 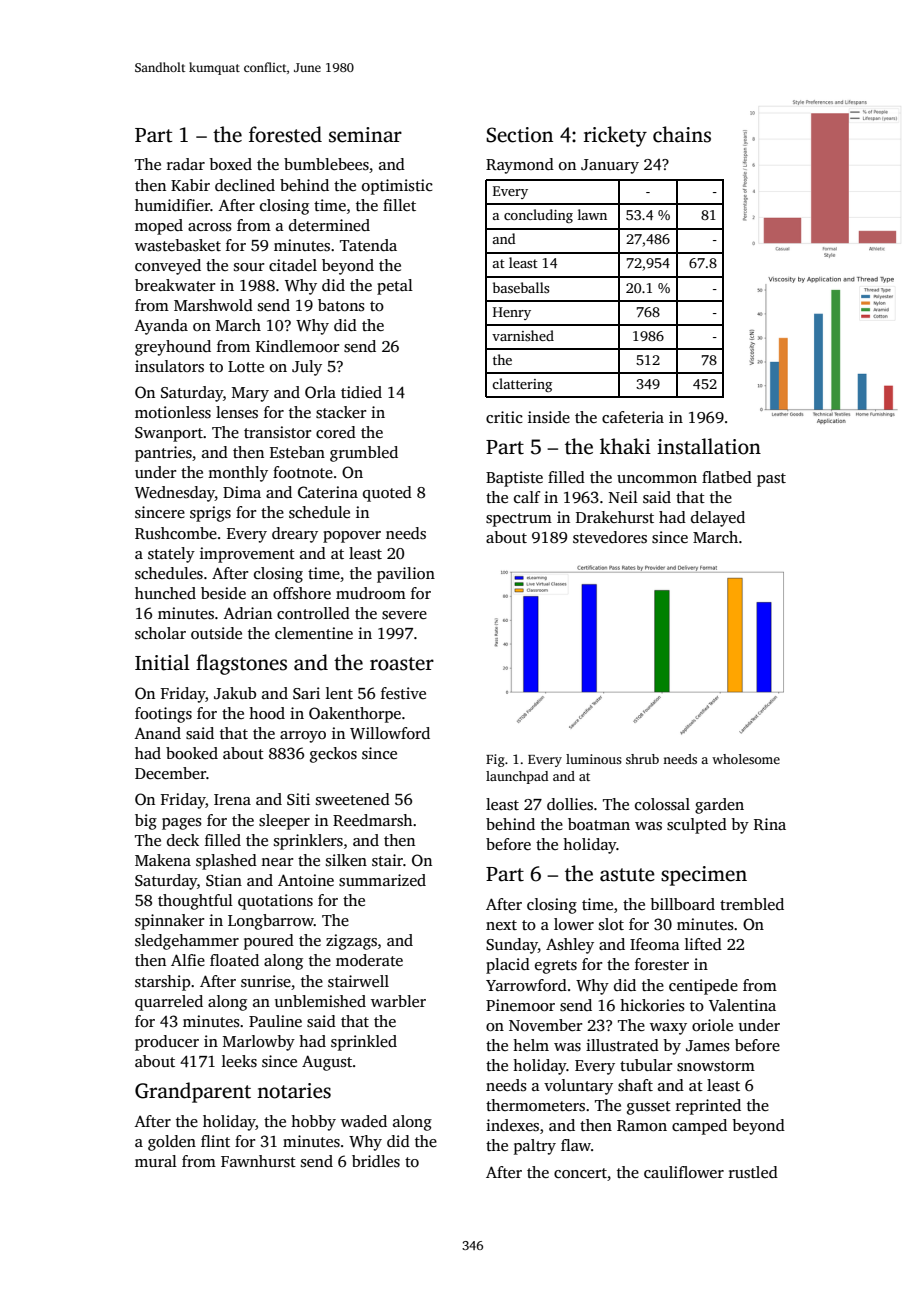 What do you see at coordinates (258, 1161) in the screenshot?
I see `Fawnhurst` at bounding box center [258, 1161].
